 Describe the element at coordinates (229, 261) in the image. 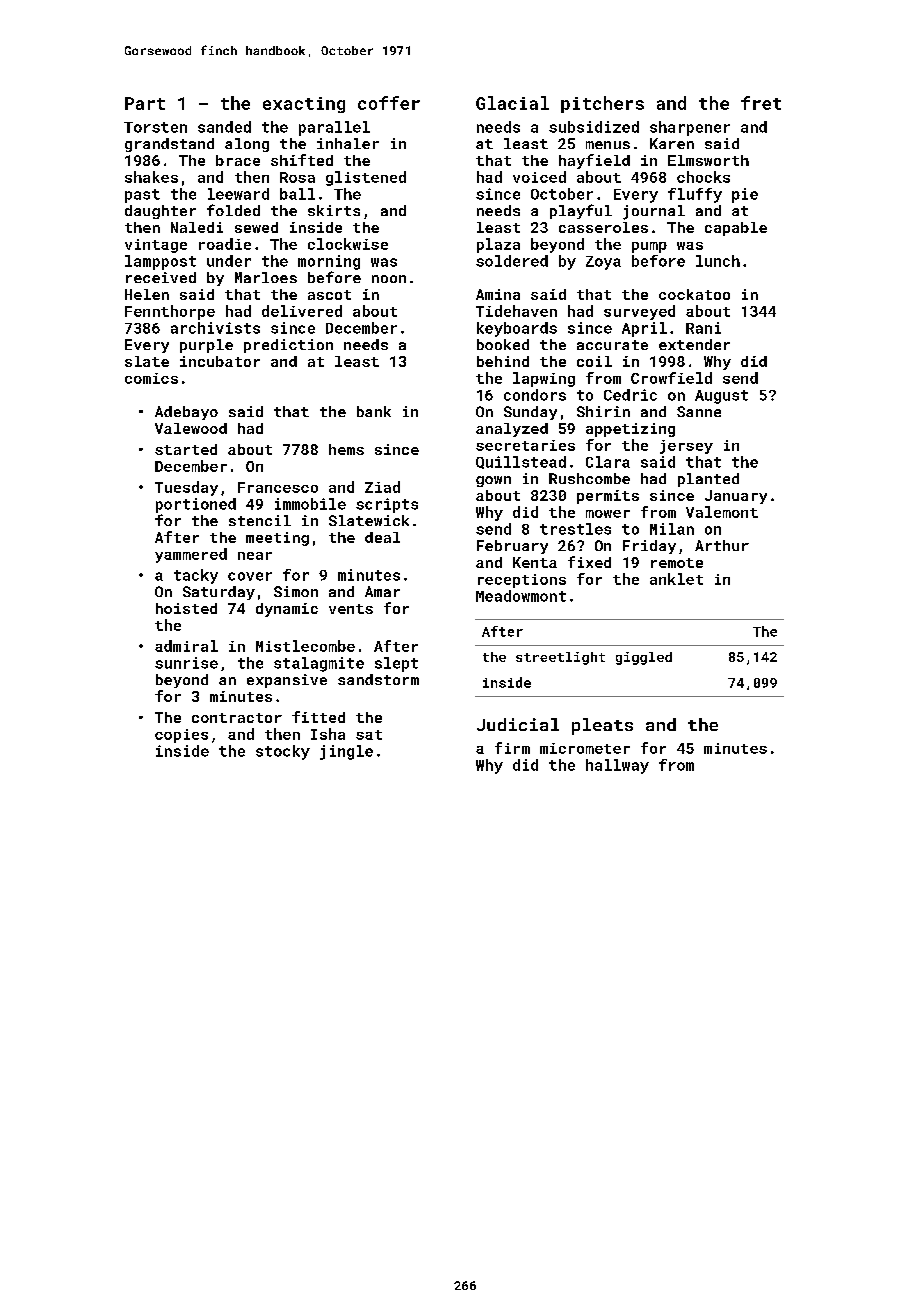

I see `under` at that location.
